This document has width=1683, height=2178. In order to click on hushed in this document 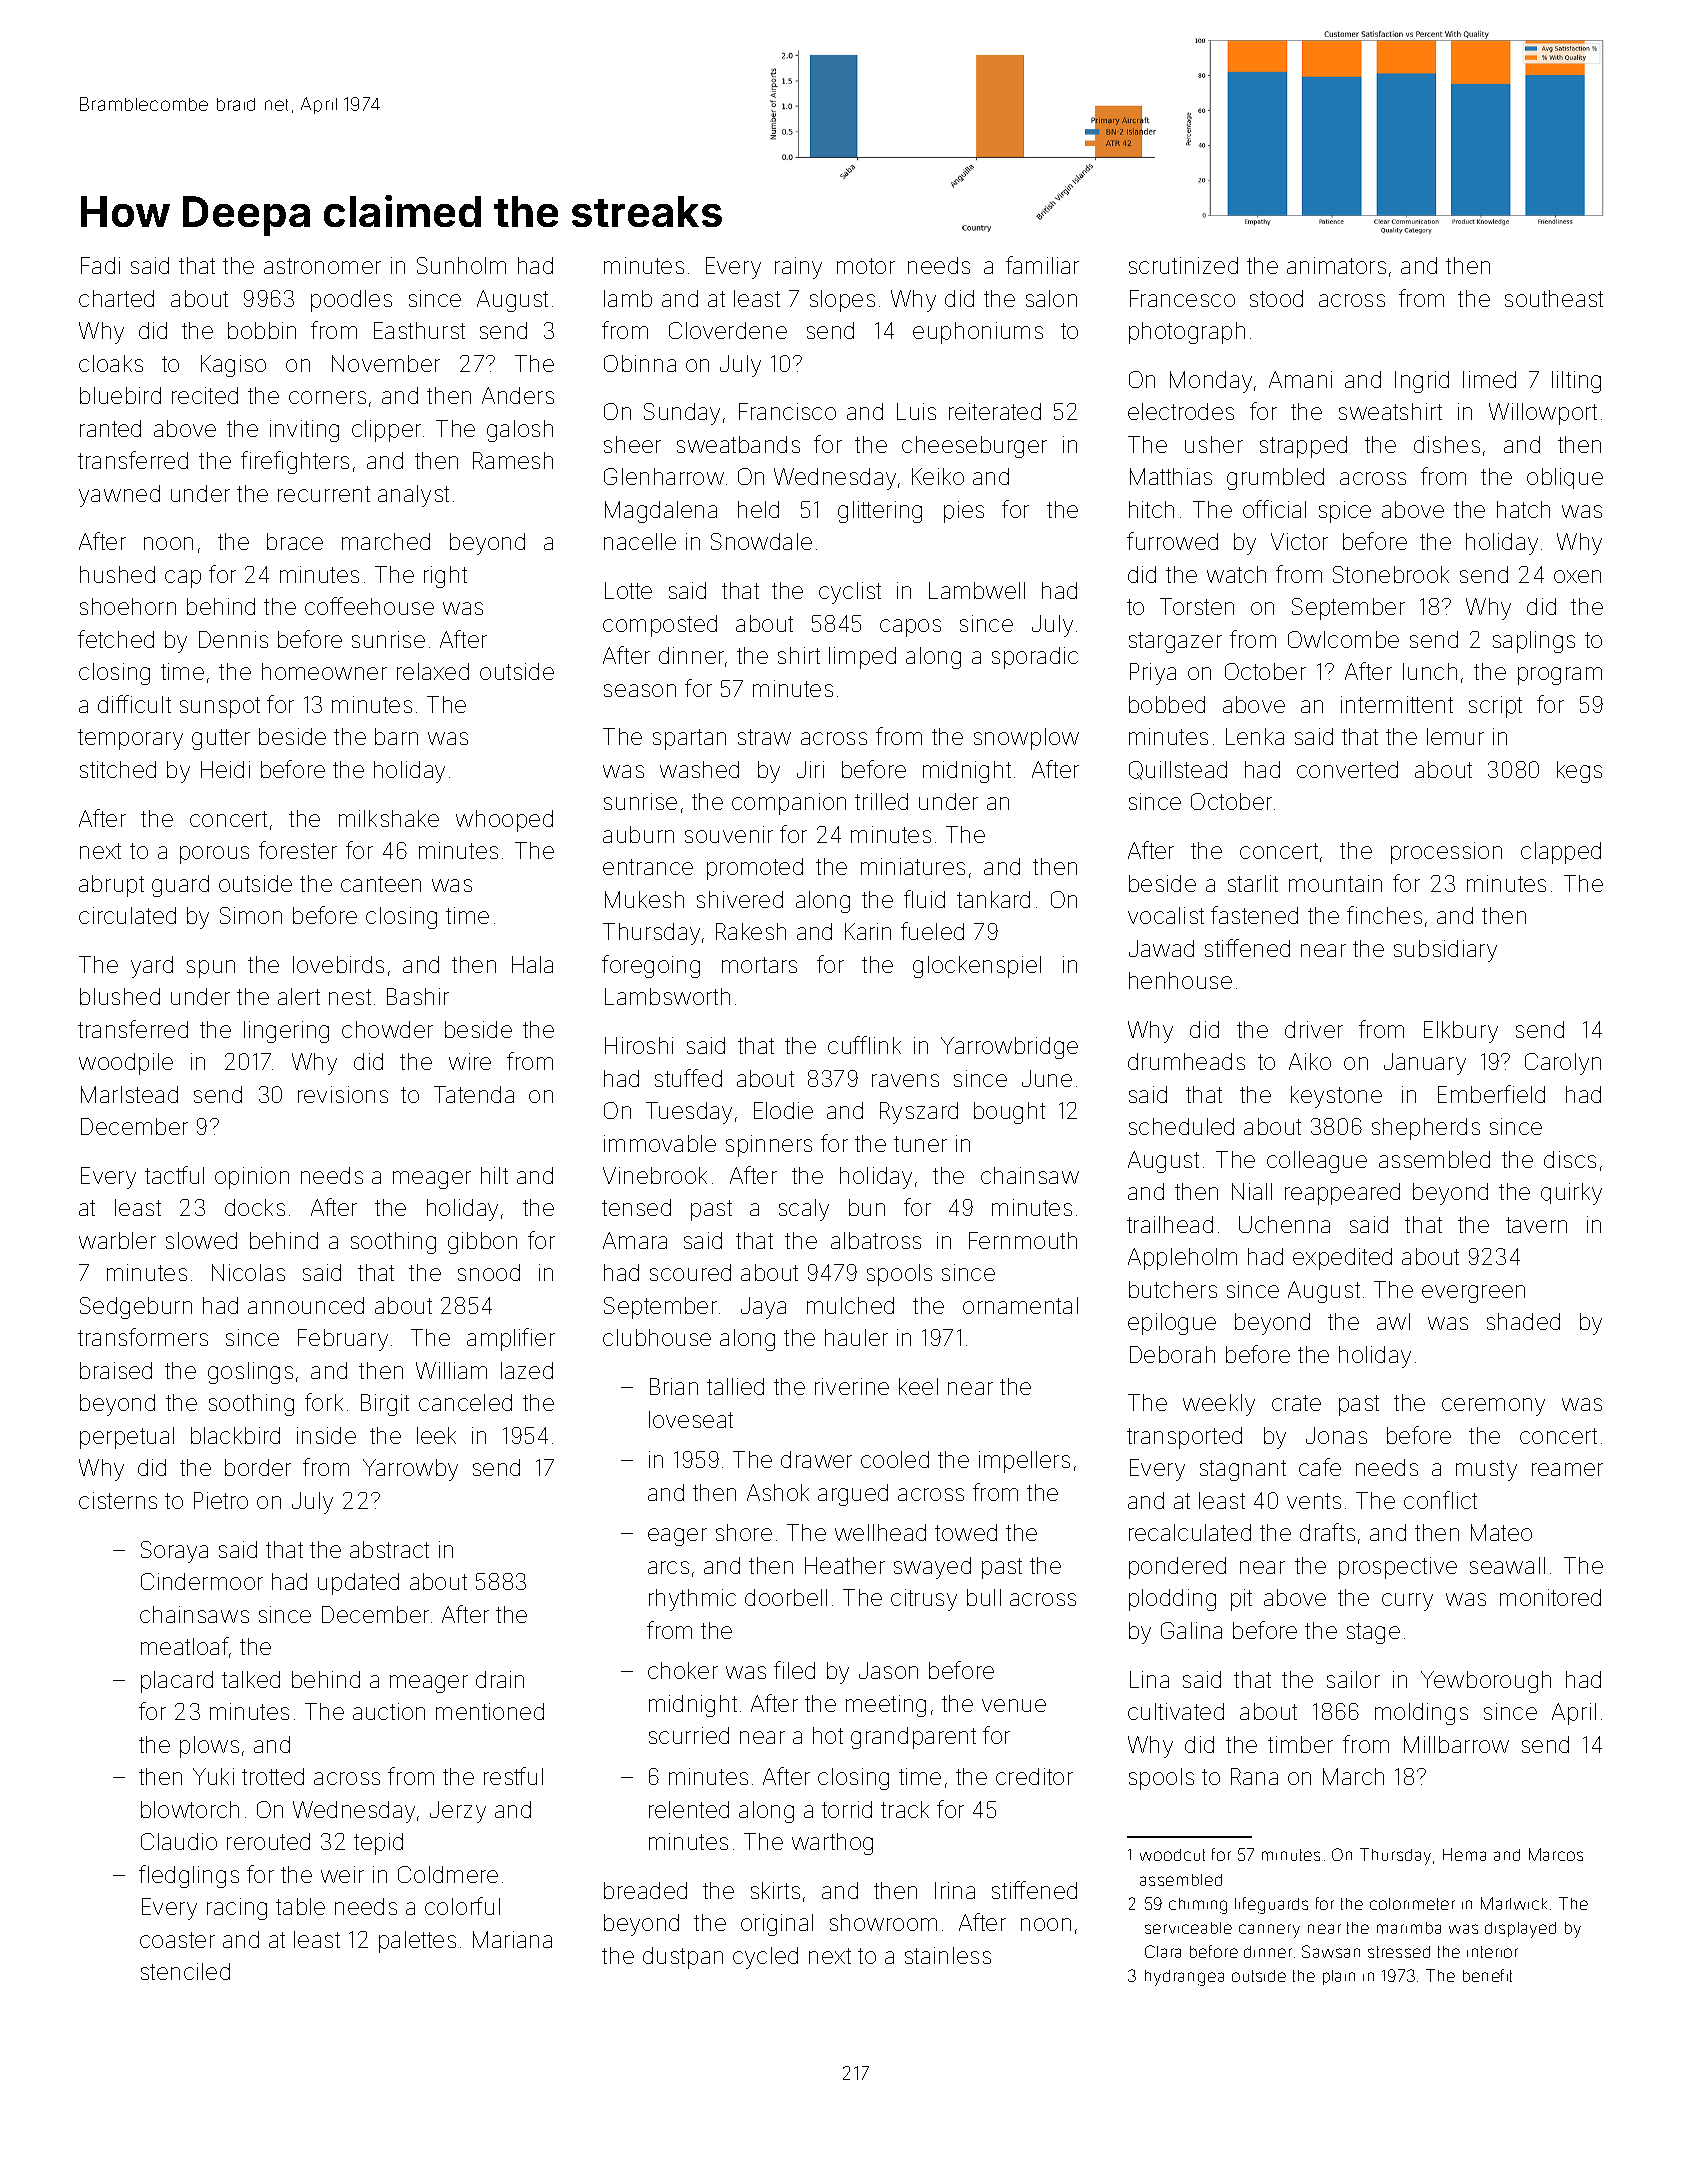, I will do `click(117, 574)`.
